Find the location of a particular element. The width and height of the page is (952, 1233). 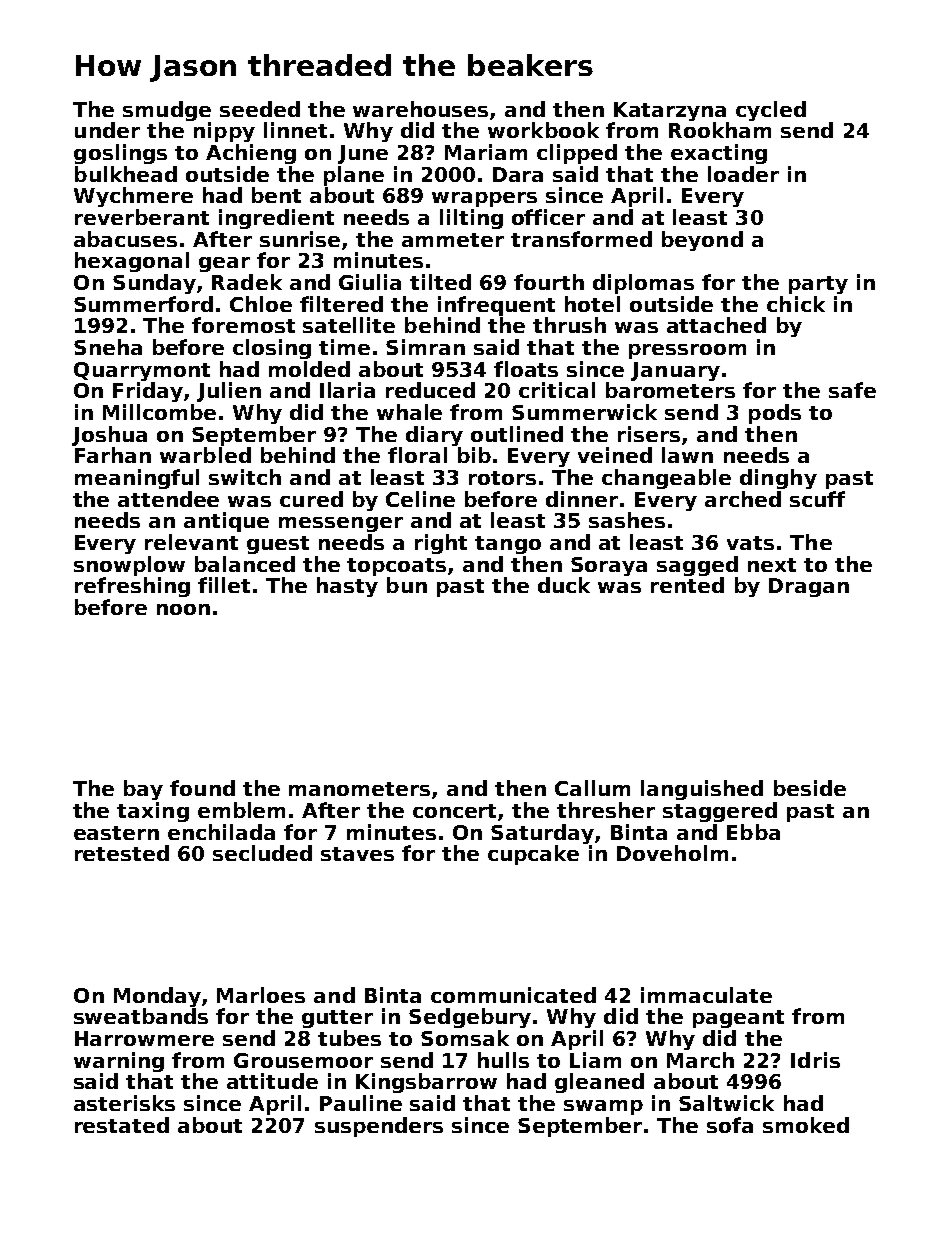

plane is located at coordinates (354, 176).
